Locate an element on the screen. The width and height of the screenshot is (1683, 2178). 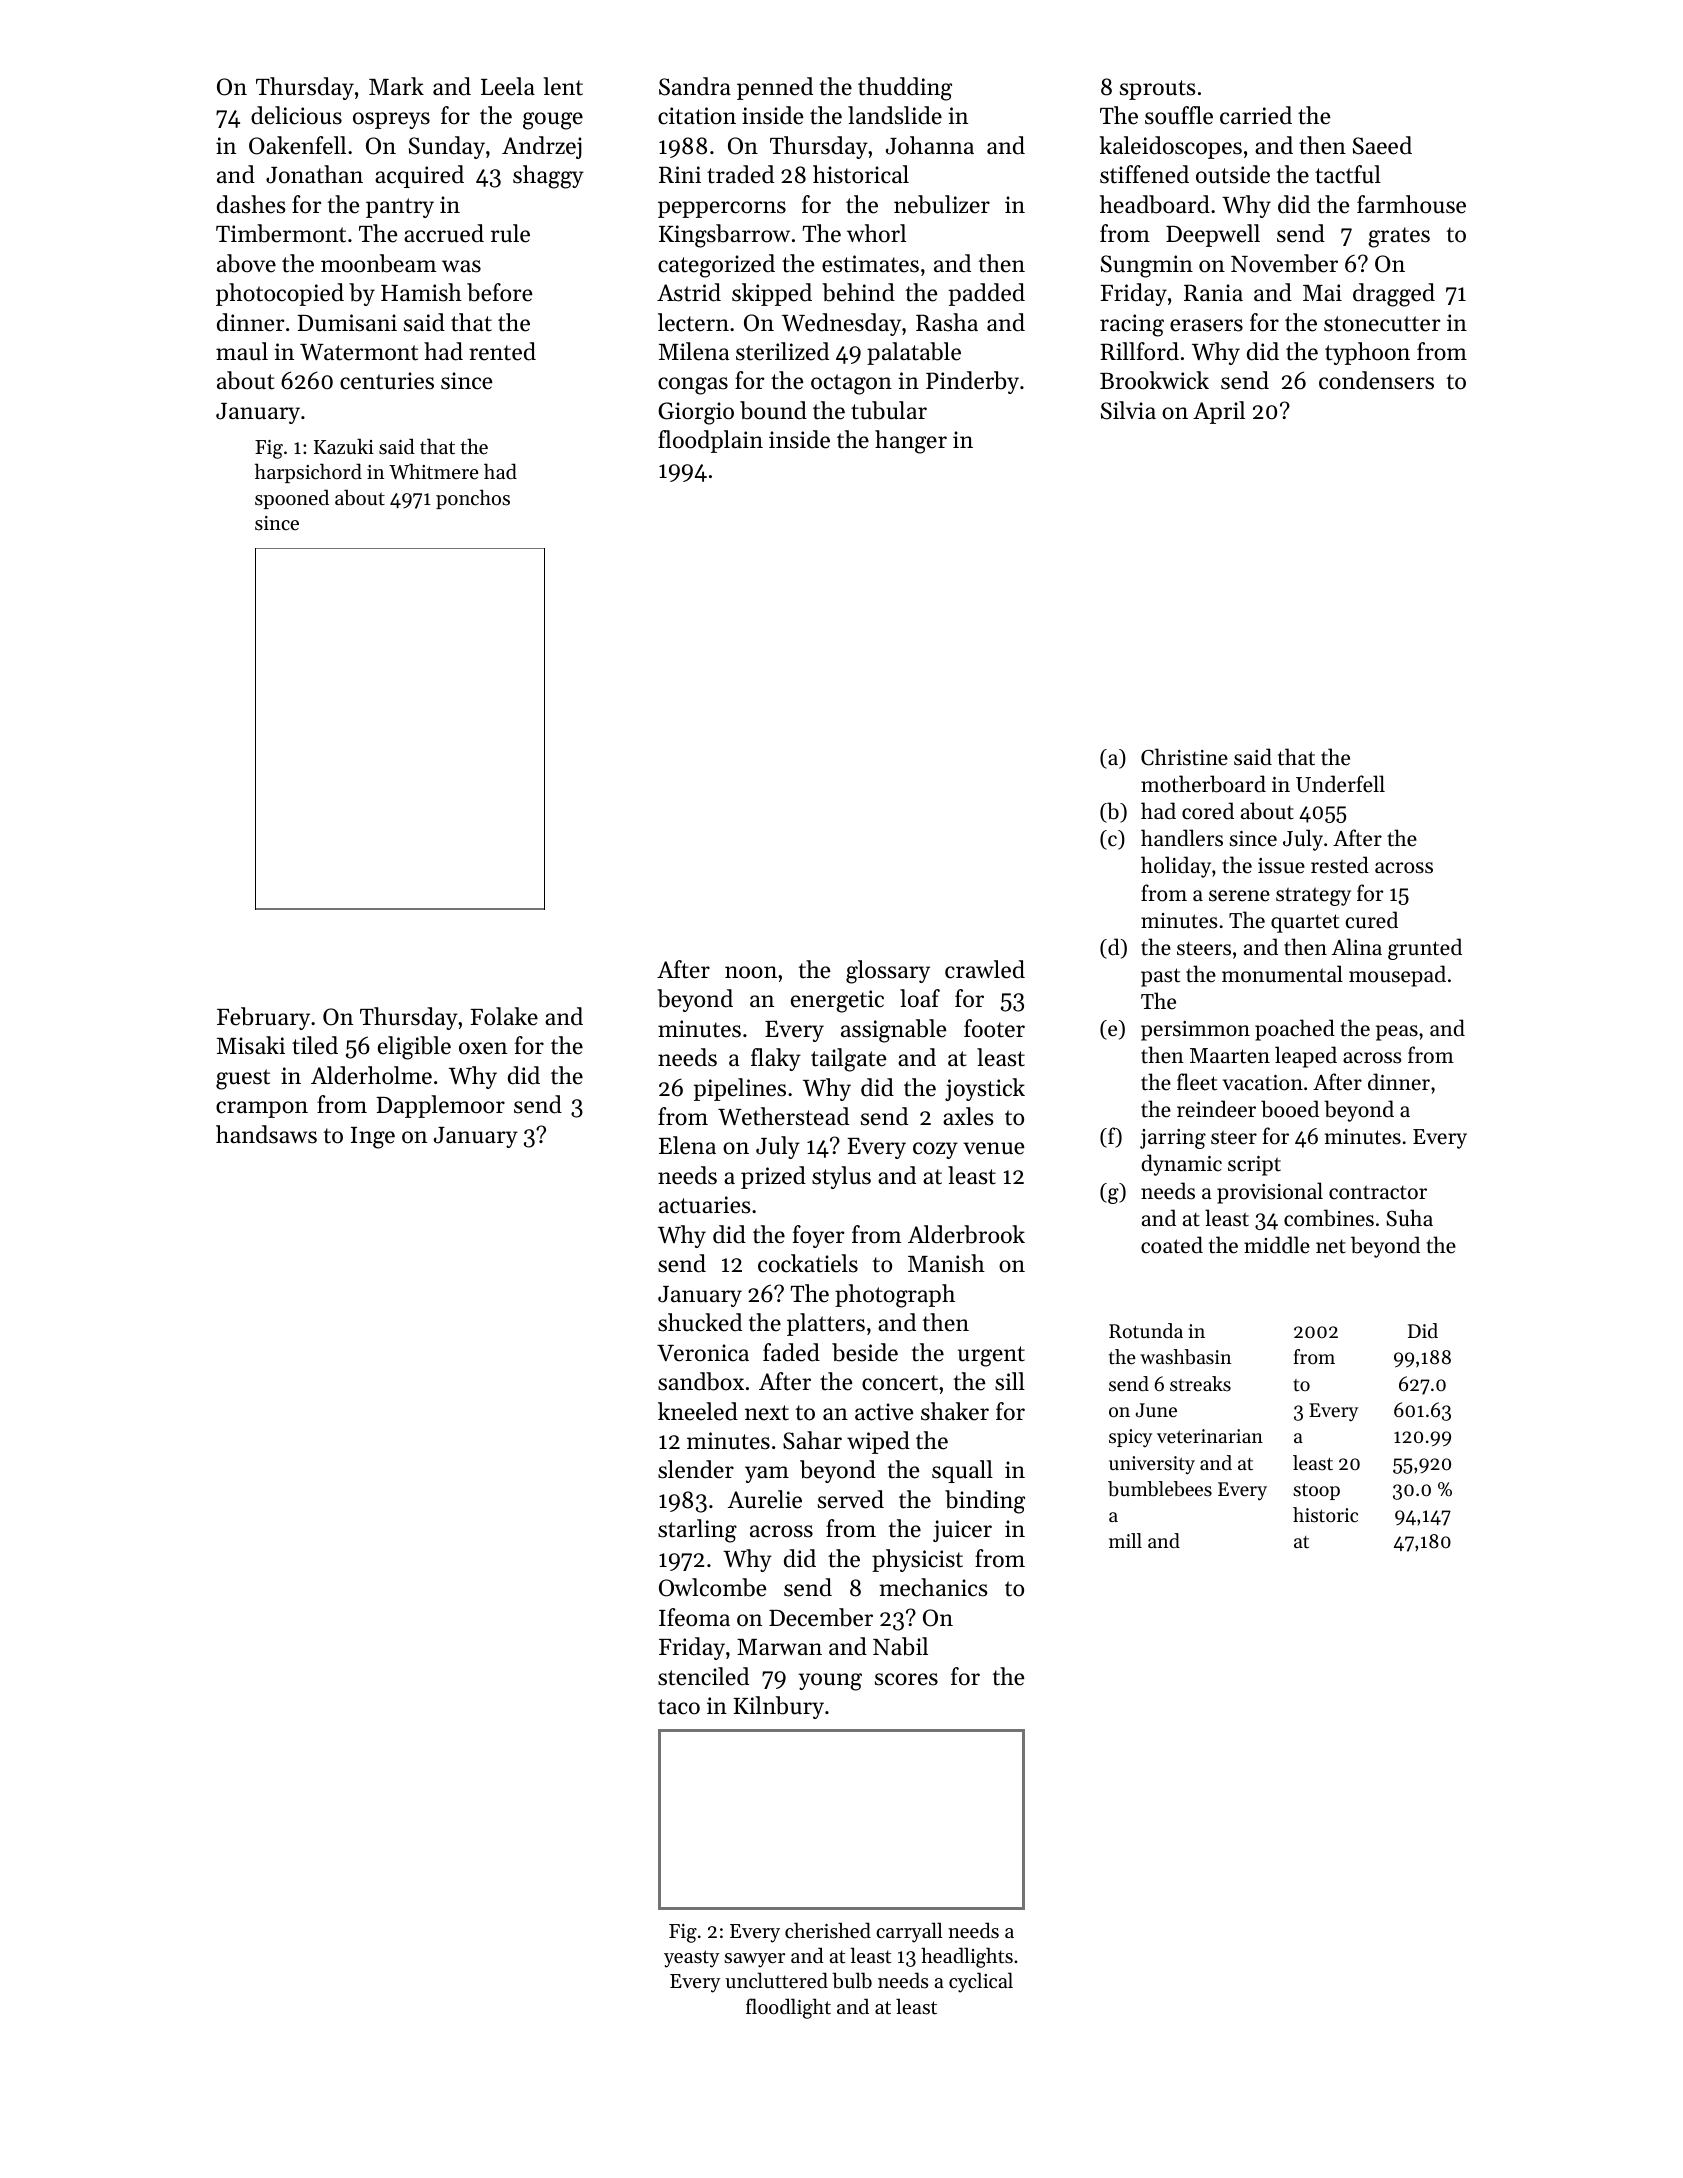
cyclical is located at coordinates (981, 1982).
